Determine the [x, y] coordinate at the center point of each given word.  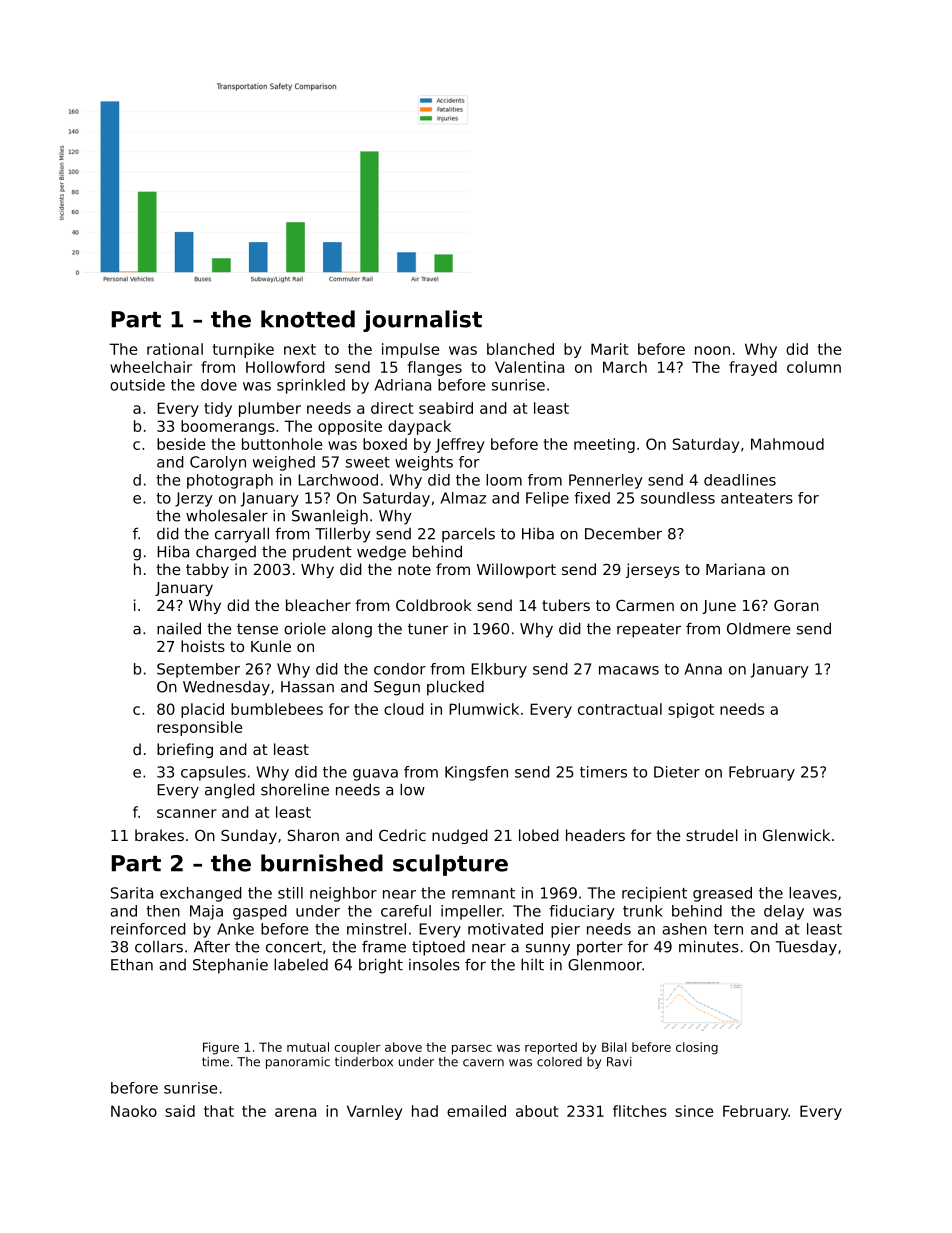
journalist [422, 321]
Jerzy [194, 499]
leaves [813, 893]
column [814, 367]
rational [175, 349]
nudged [460, 836]
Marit [609, 349]
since [694, 1111]
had [425, 1111]
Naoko [134, 1111]
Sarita [132, 893]
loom [504, 480]
